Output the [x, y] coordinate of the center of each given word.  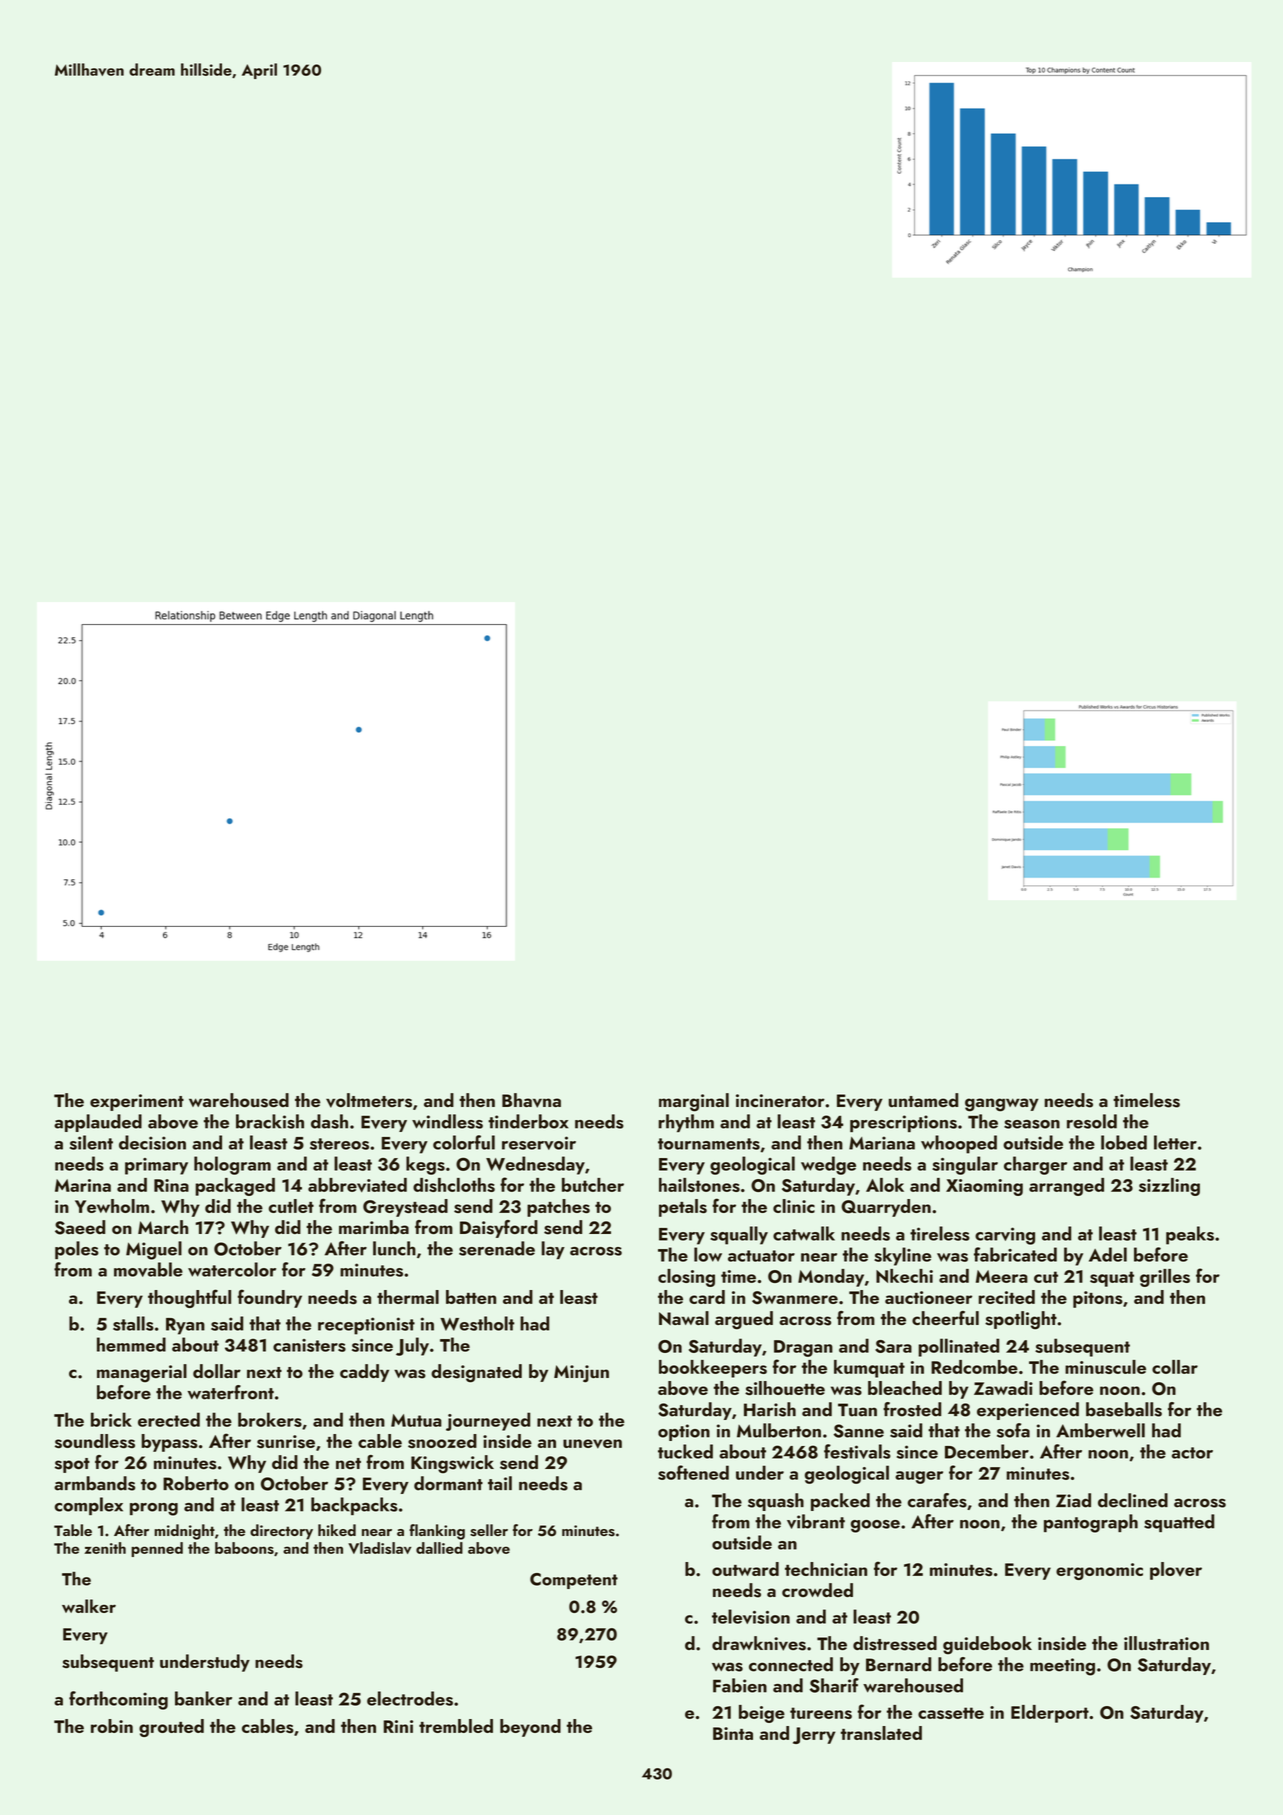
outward [745, 1569]
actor [1192, 1453]
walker [89, 1606]
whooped [959, 1144]
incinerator [780, 1100]
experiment [137, 1102]
